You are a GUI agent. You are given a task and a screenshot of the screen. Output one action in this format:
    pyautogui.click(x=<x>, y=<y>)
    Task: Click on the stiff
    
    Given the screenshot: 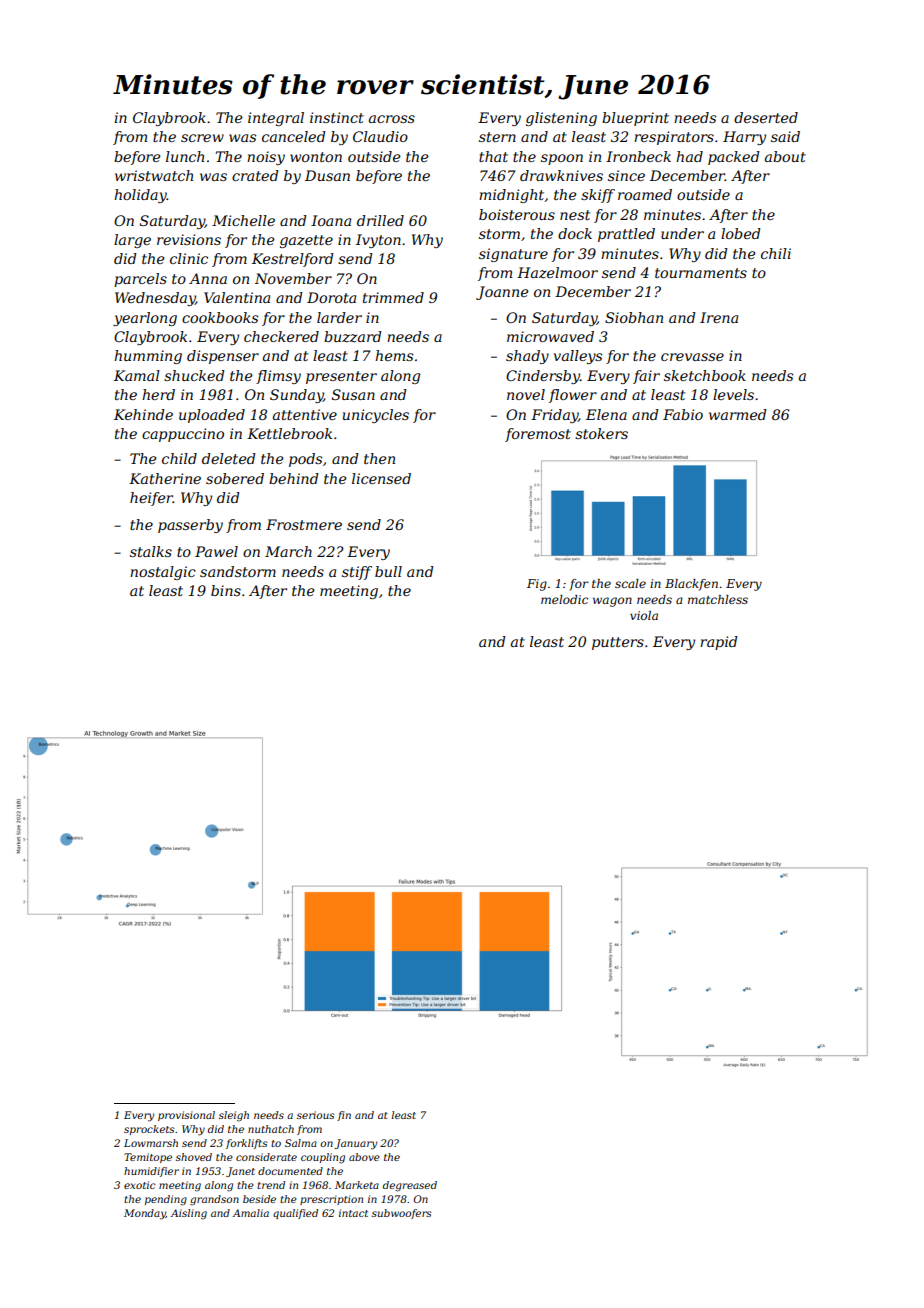 What is the action you would take?
    pyautogui.click(x=357, y=573)
